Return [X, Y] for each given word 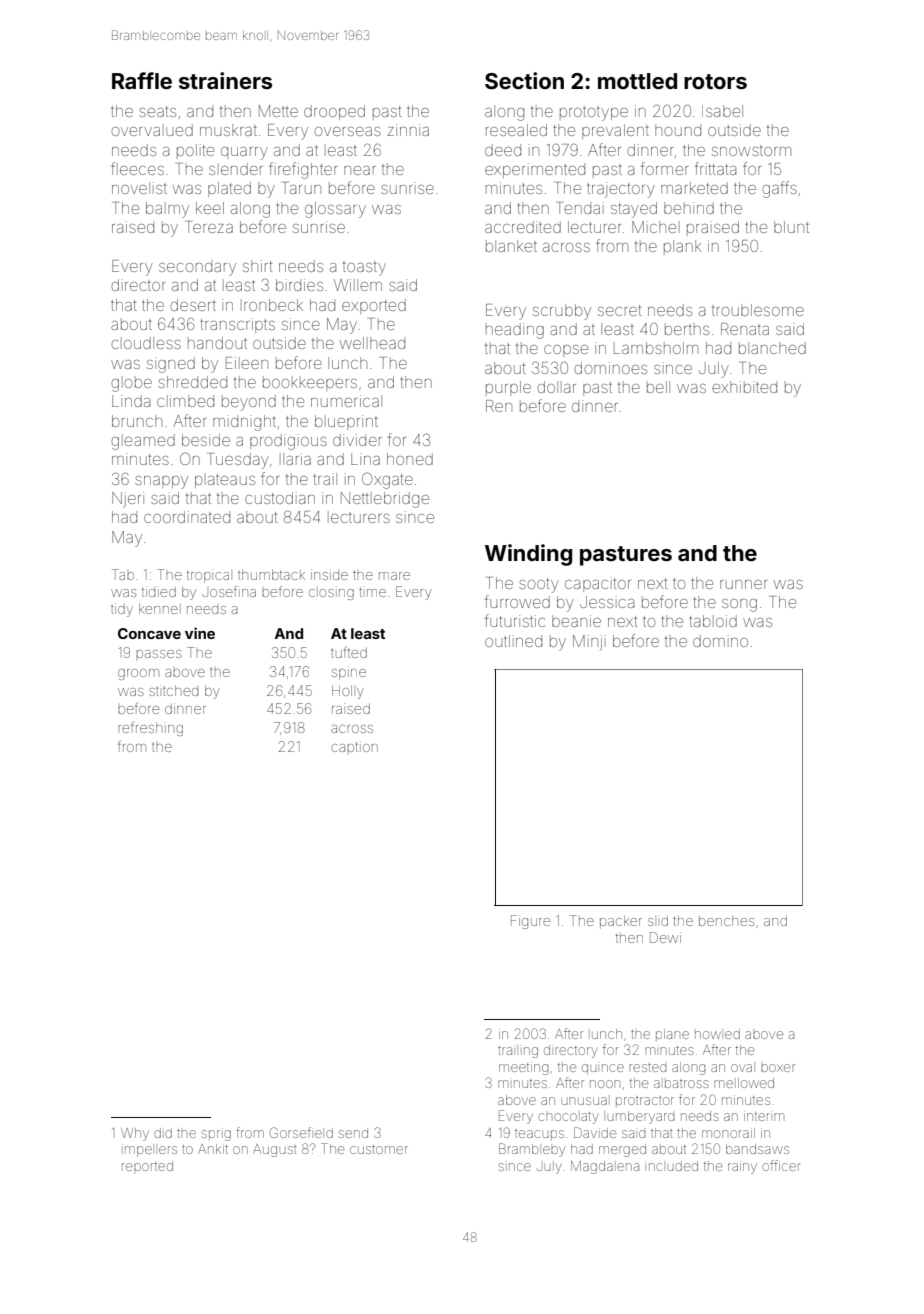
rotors [715, 81]
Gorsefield [301, 1132]
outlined [513, 641]
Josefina [229, 591]
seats [157, 111]
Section [524, 81]
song [739, 605]
